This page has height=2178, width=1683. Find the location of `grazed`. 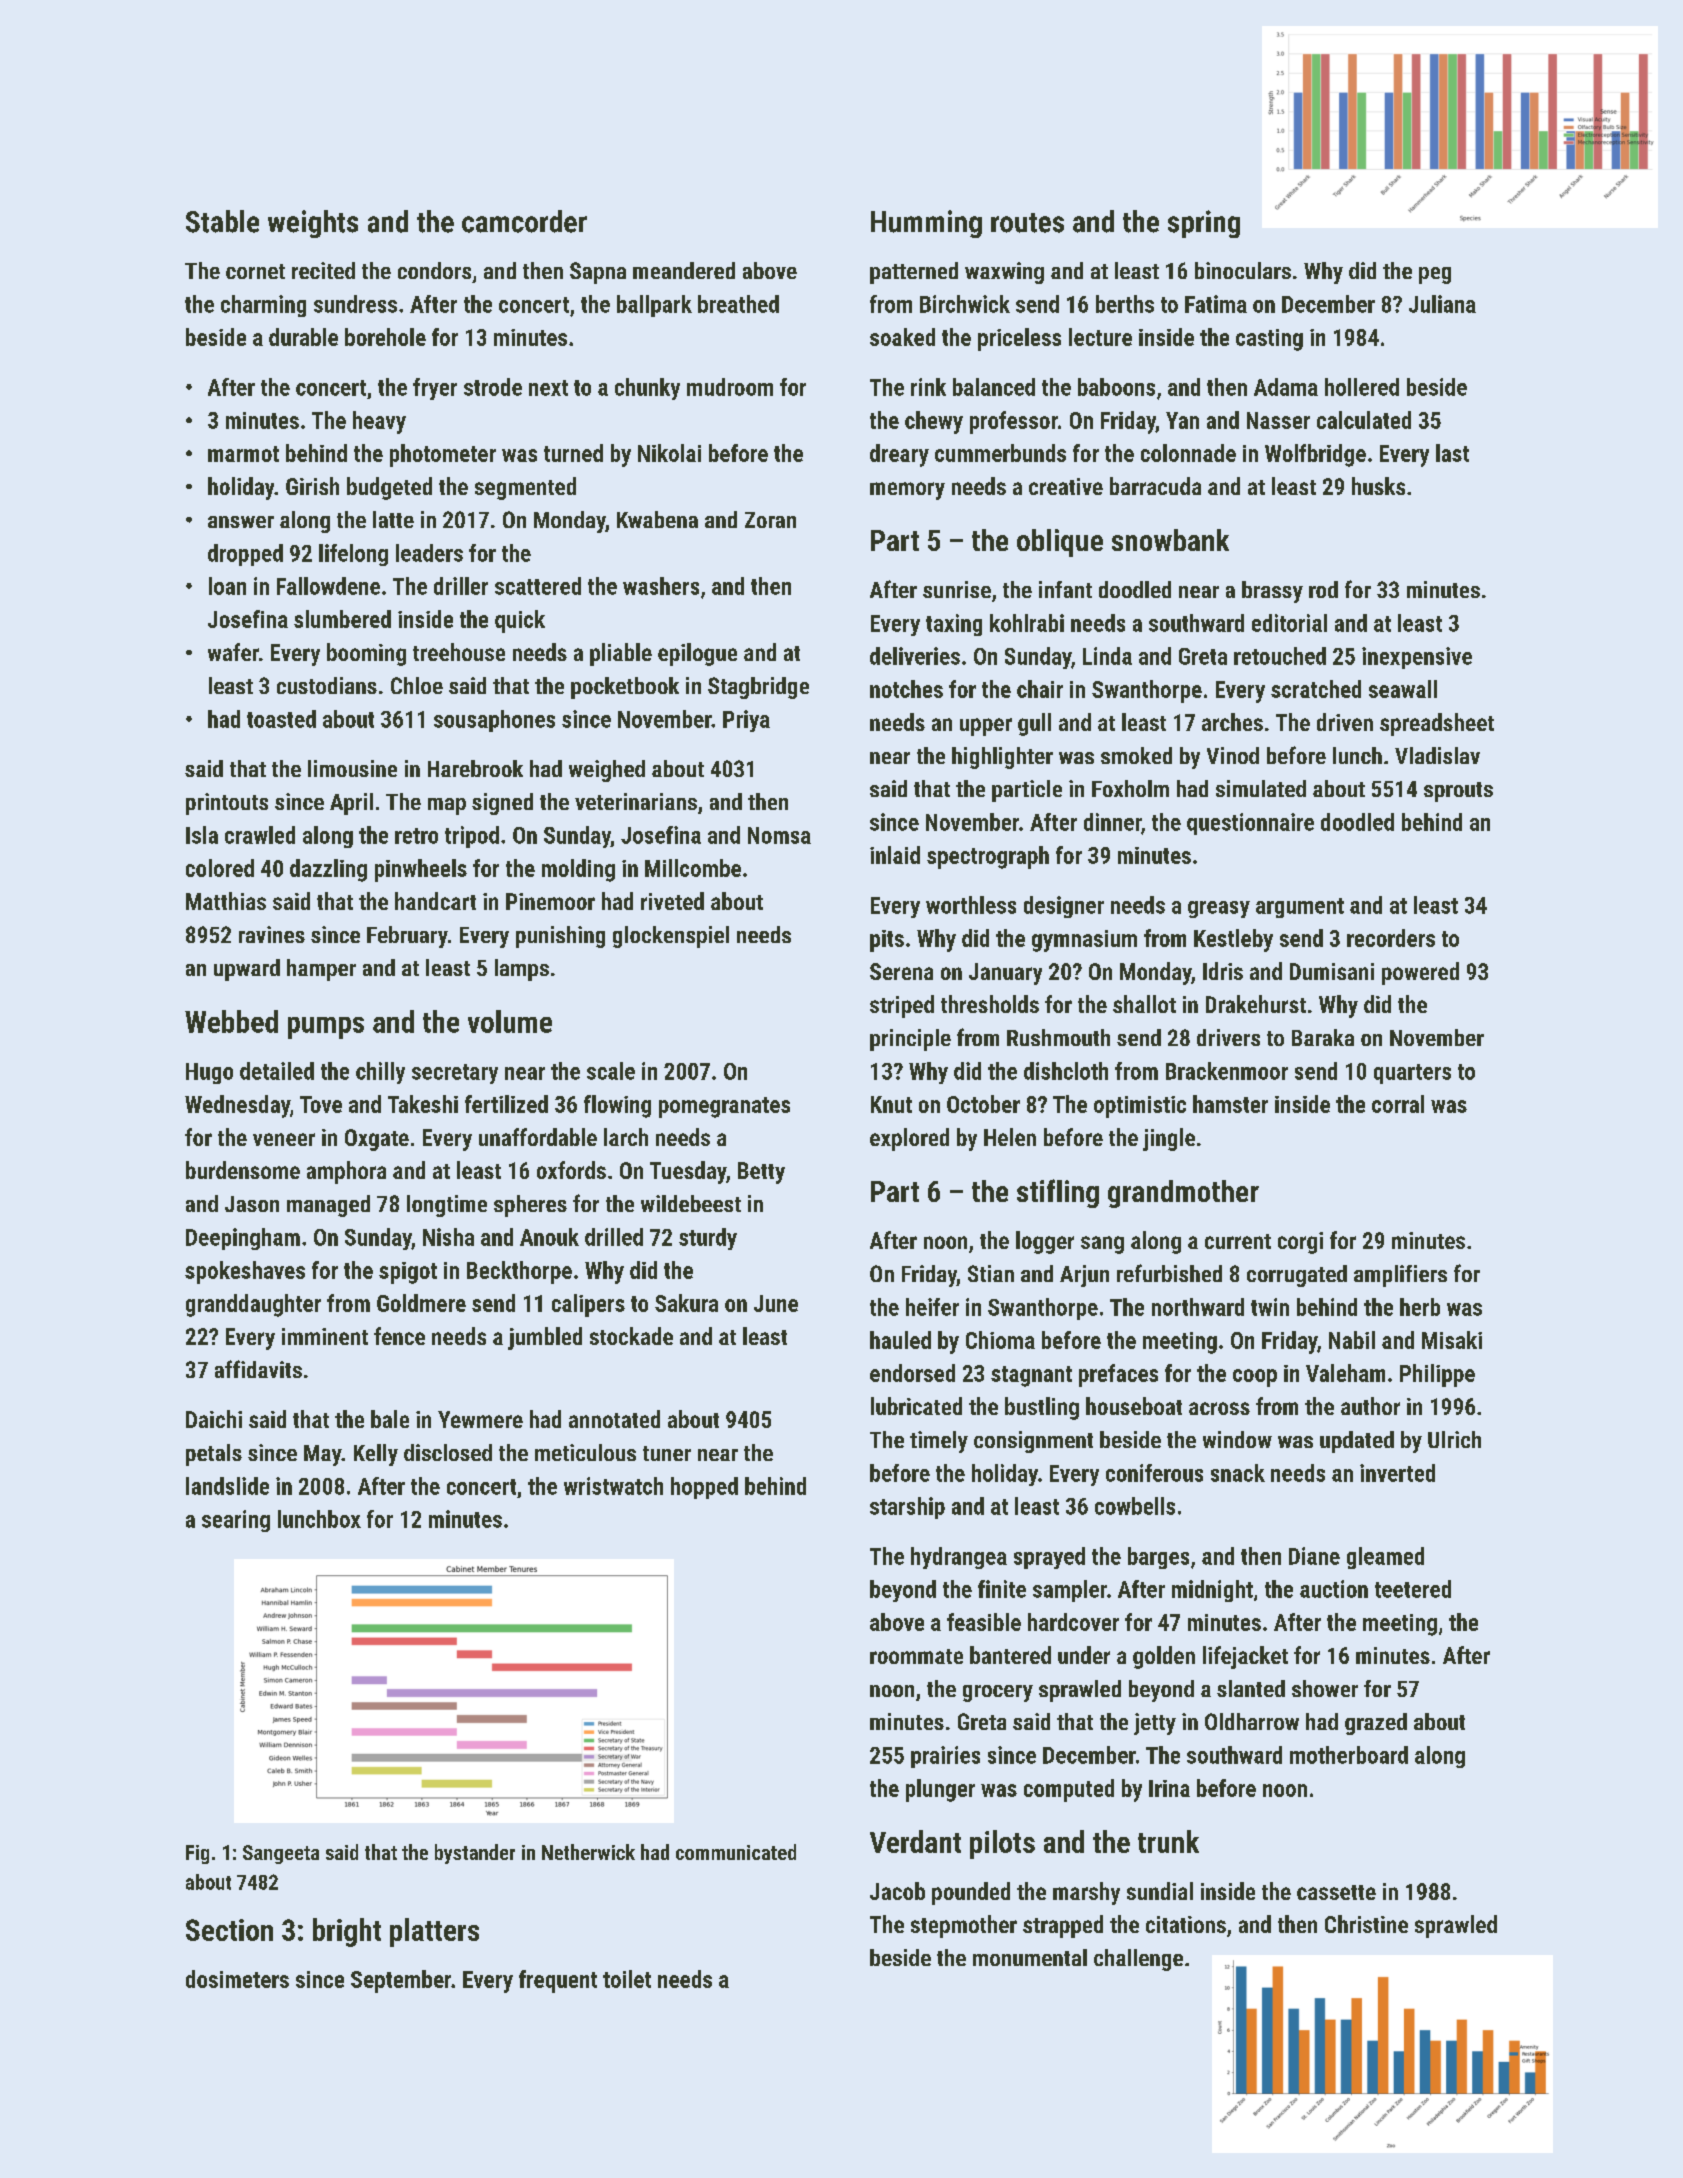

grazed is located at coordinates (1376, 1724).
